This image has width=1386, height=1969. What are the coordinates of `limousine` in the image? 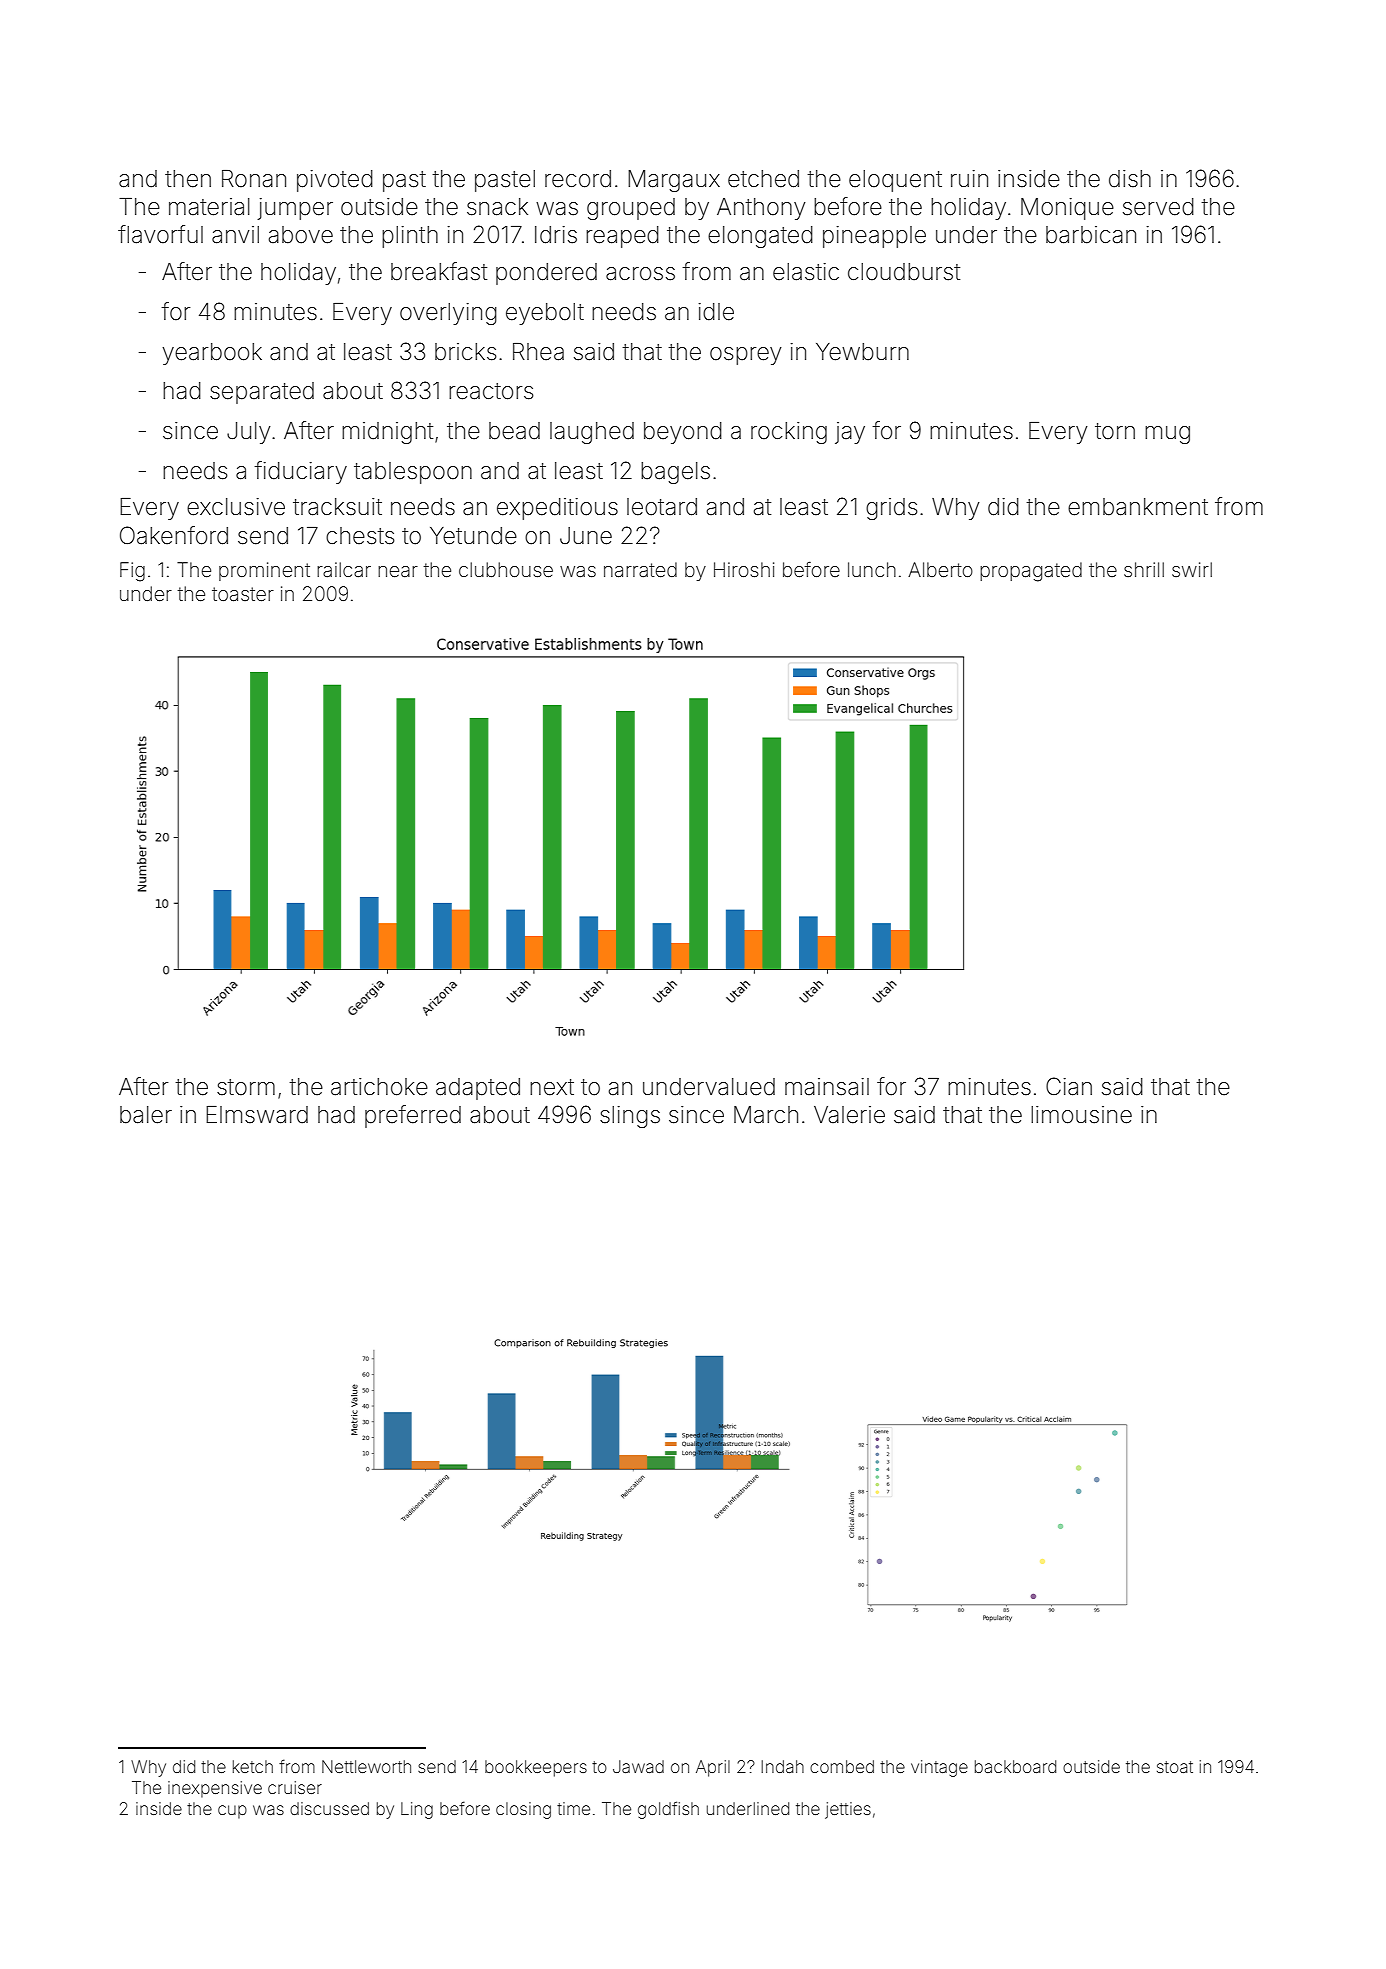 It's located at (1081, 1115).
